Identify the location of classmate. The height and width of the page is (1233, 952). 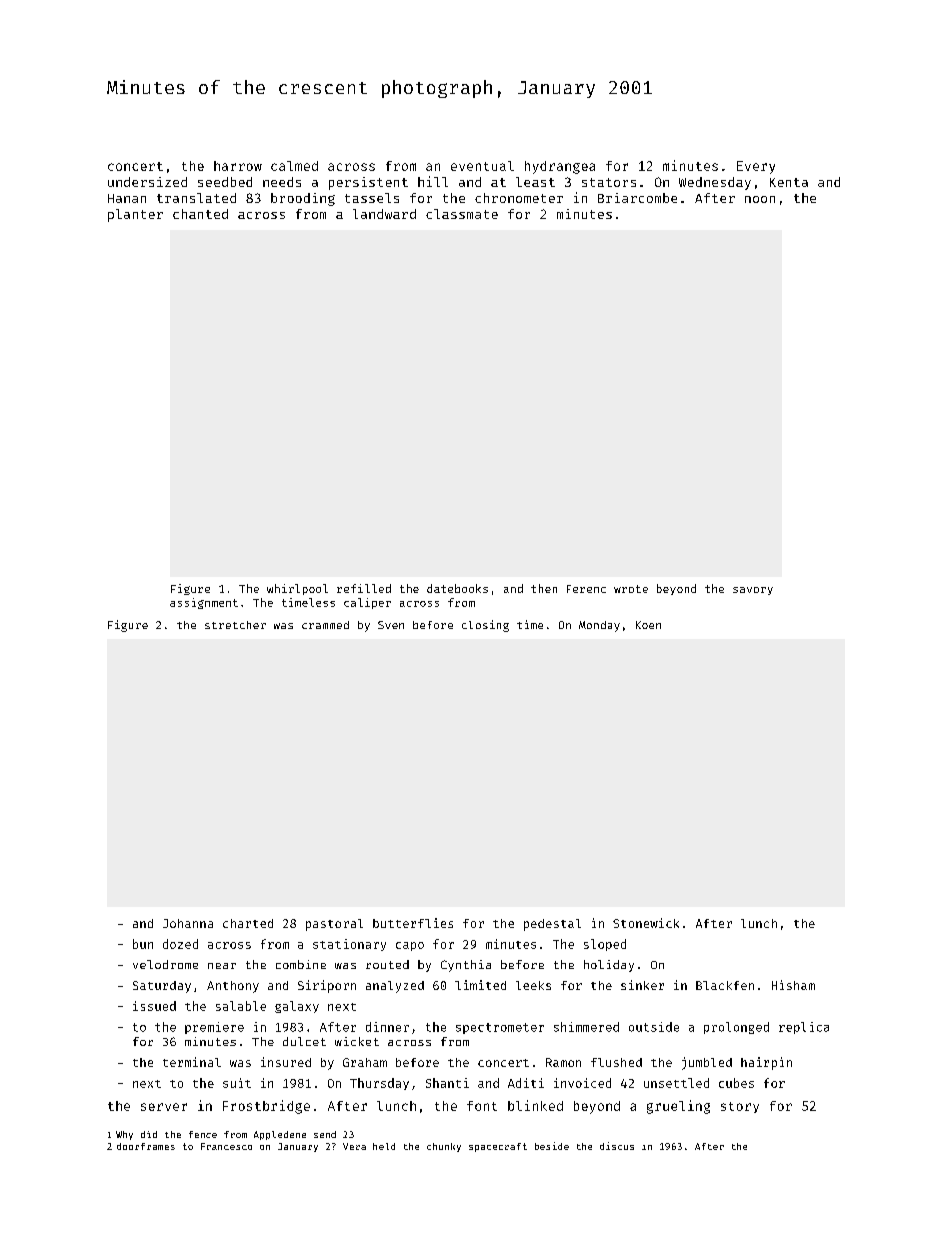
(462, 214).
